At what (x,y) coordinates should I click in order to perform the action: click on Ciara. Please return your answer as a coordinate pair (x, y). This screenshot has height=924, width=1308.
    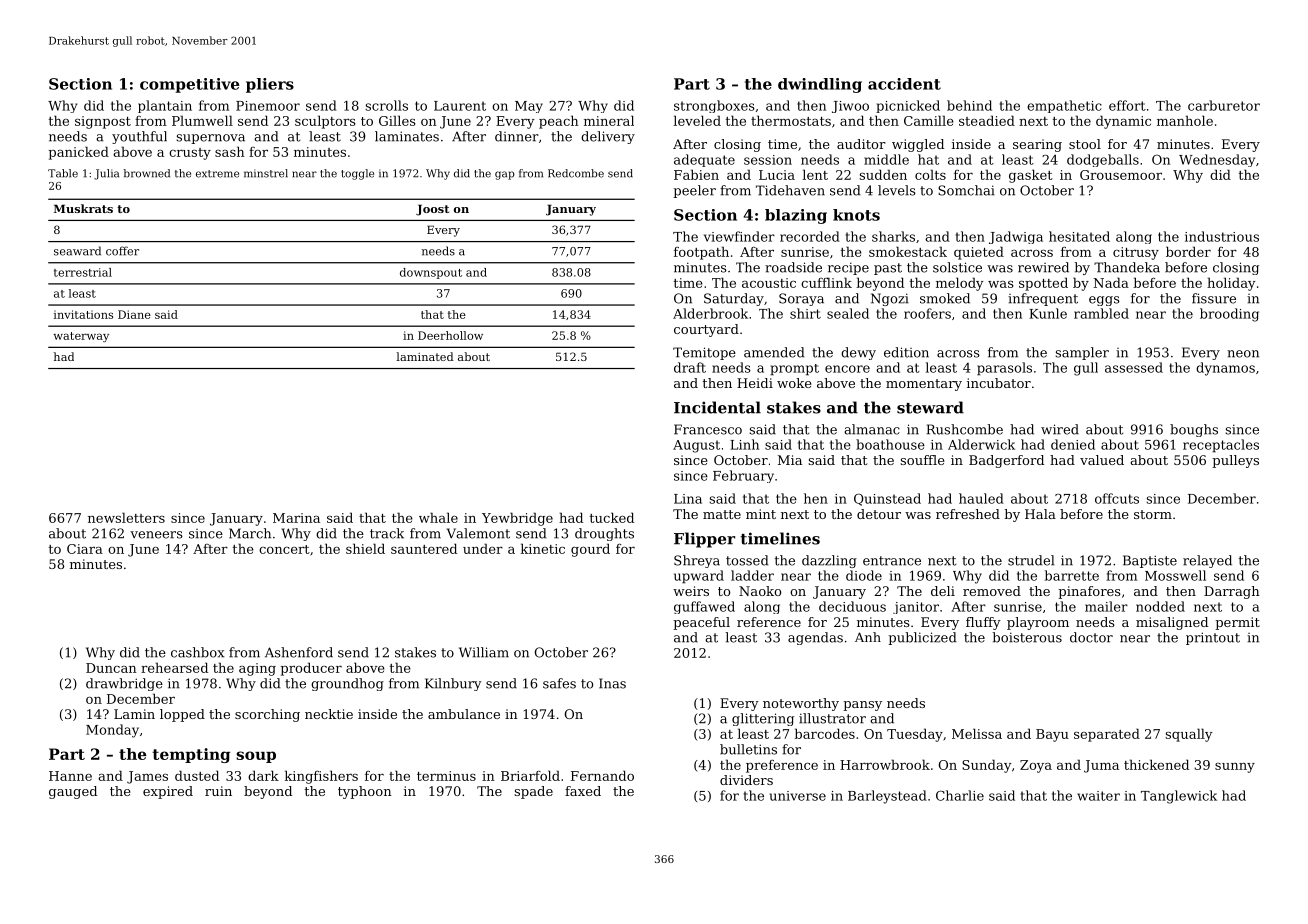
    Looking at the image, I should click on (85, 549).
